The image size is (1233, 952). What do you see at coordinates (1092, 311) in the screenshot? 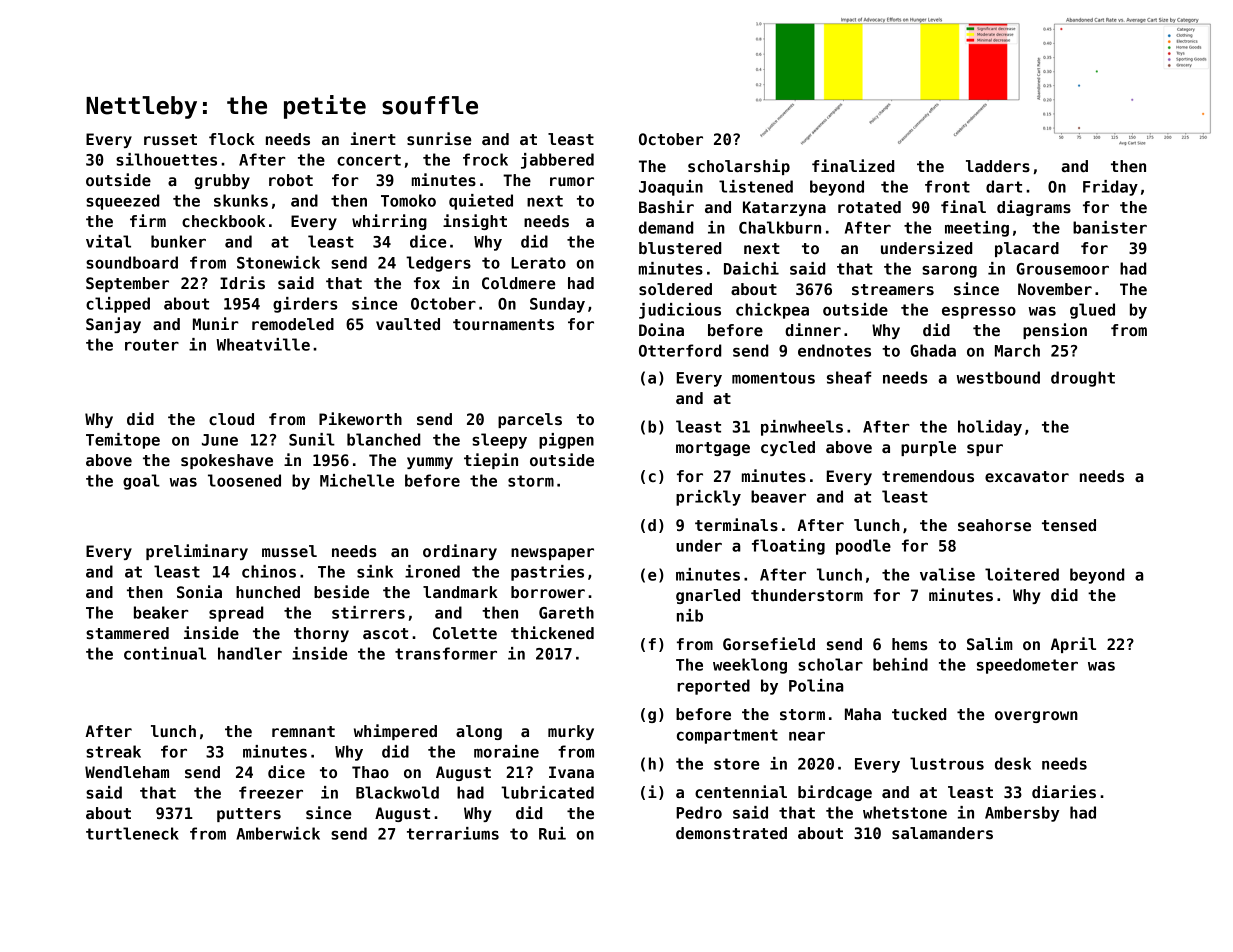
I see `glued` at bounding box center [1092, 311].
